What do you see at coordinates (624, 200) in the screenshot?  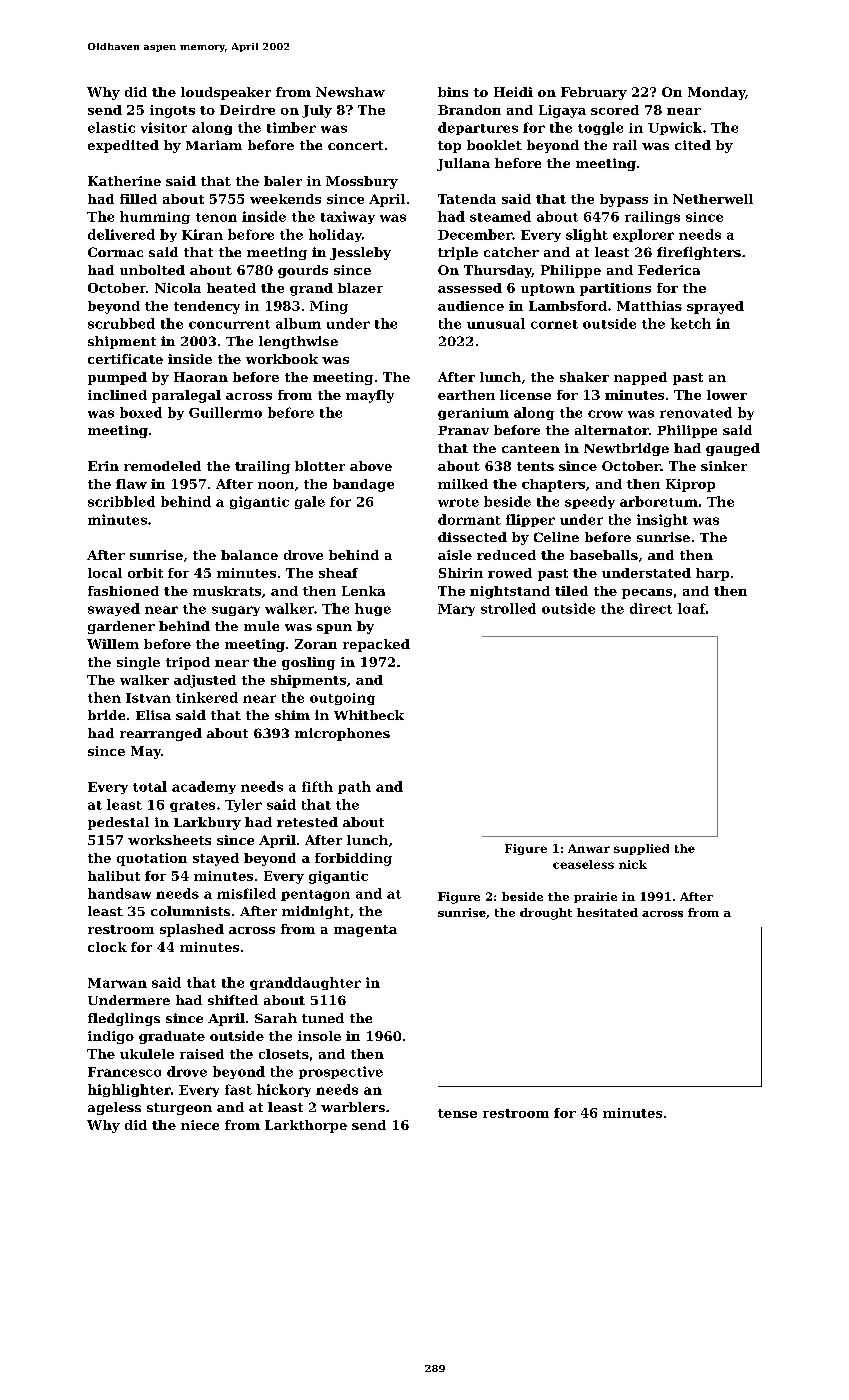 I see `bypass` at bounding box center [624, 200].
